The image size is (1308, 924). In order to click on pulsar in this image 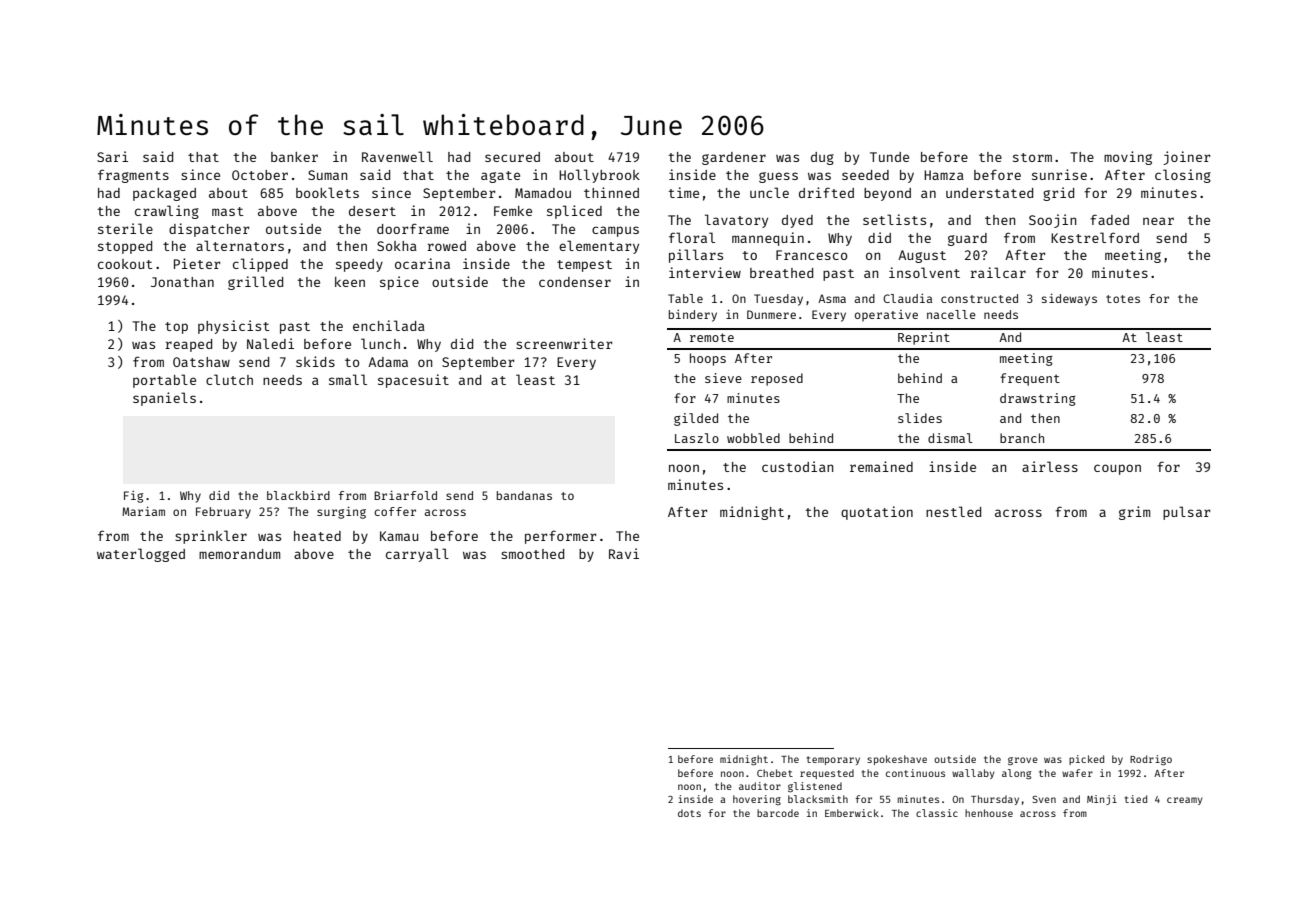, I will do `click(1186, 513)`.
